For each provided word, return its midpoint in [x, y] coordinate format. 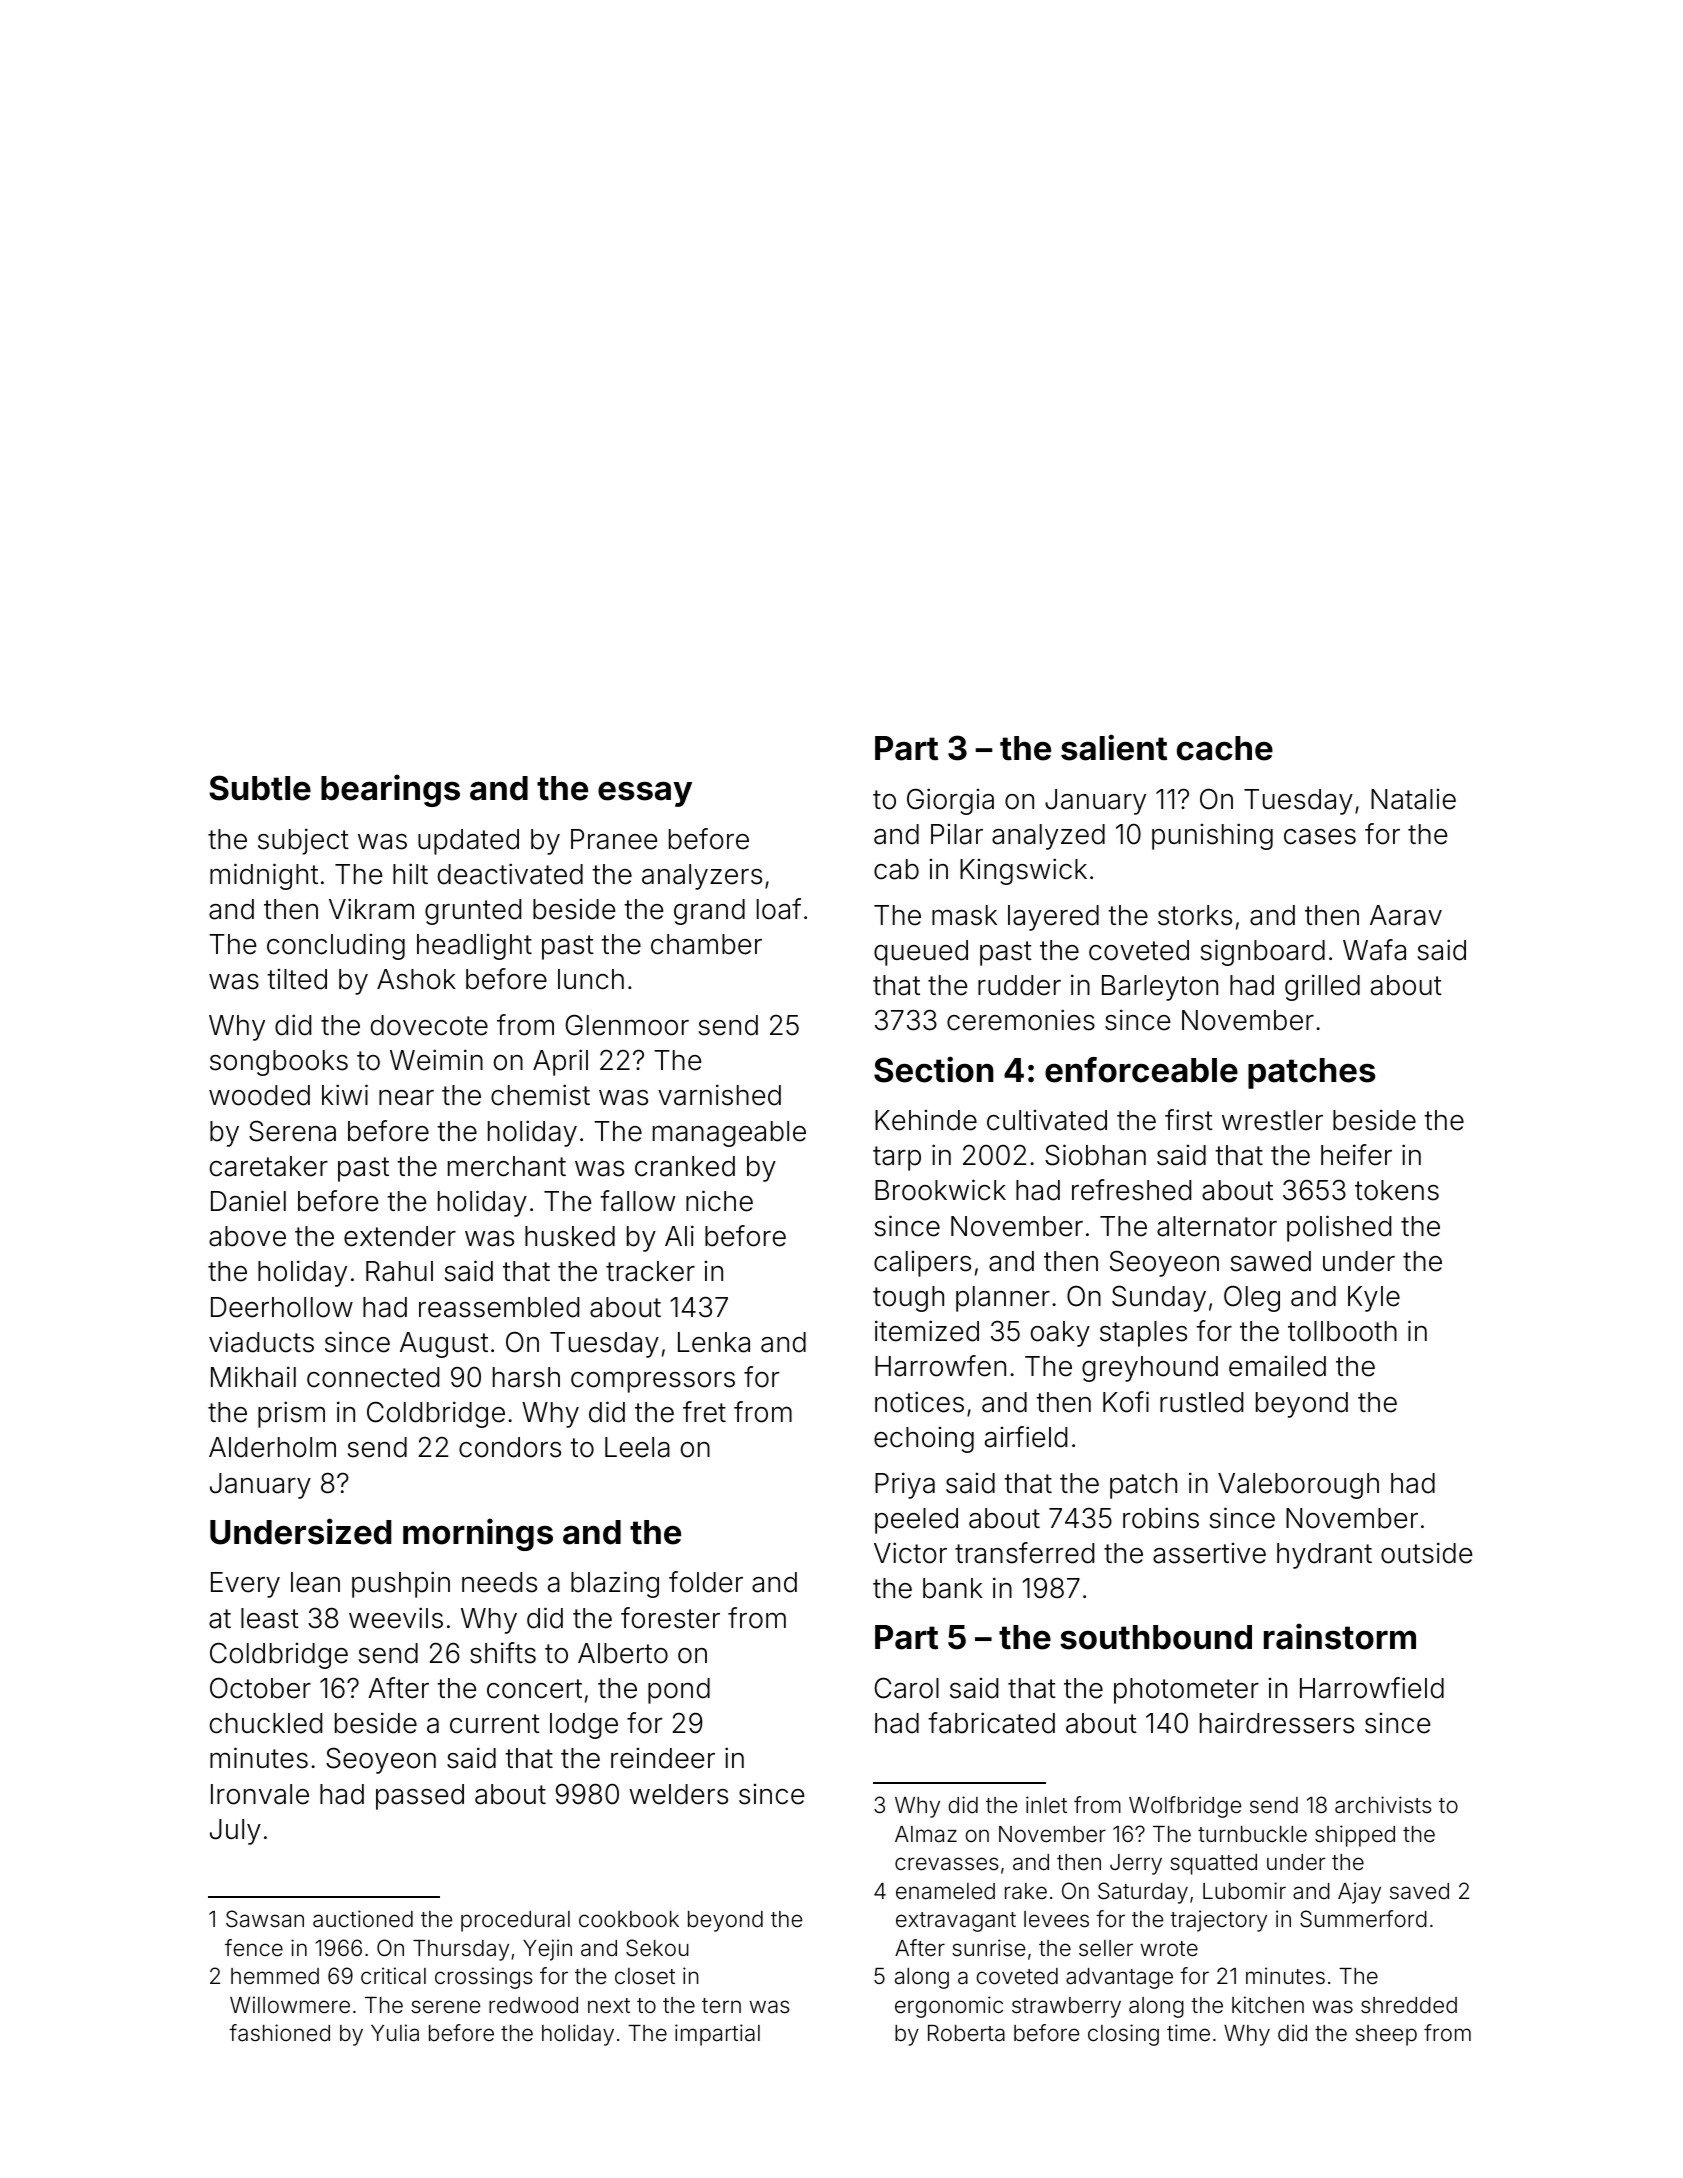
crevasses [947, 1864]
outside [1426, 1553]
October [260, 1688]
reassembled [499, 1307]
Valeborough [1298, 1486]
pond [679, 1691]
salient [1114, 747]
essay [645, 794]
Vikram [371, 909]
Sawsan [265, 1919]
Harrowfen [940, 1366]
